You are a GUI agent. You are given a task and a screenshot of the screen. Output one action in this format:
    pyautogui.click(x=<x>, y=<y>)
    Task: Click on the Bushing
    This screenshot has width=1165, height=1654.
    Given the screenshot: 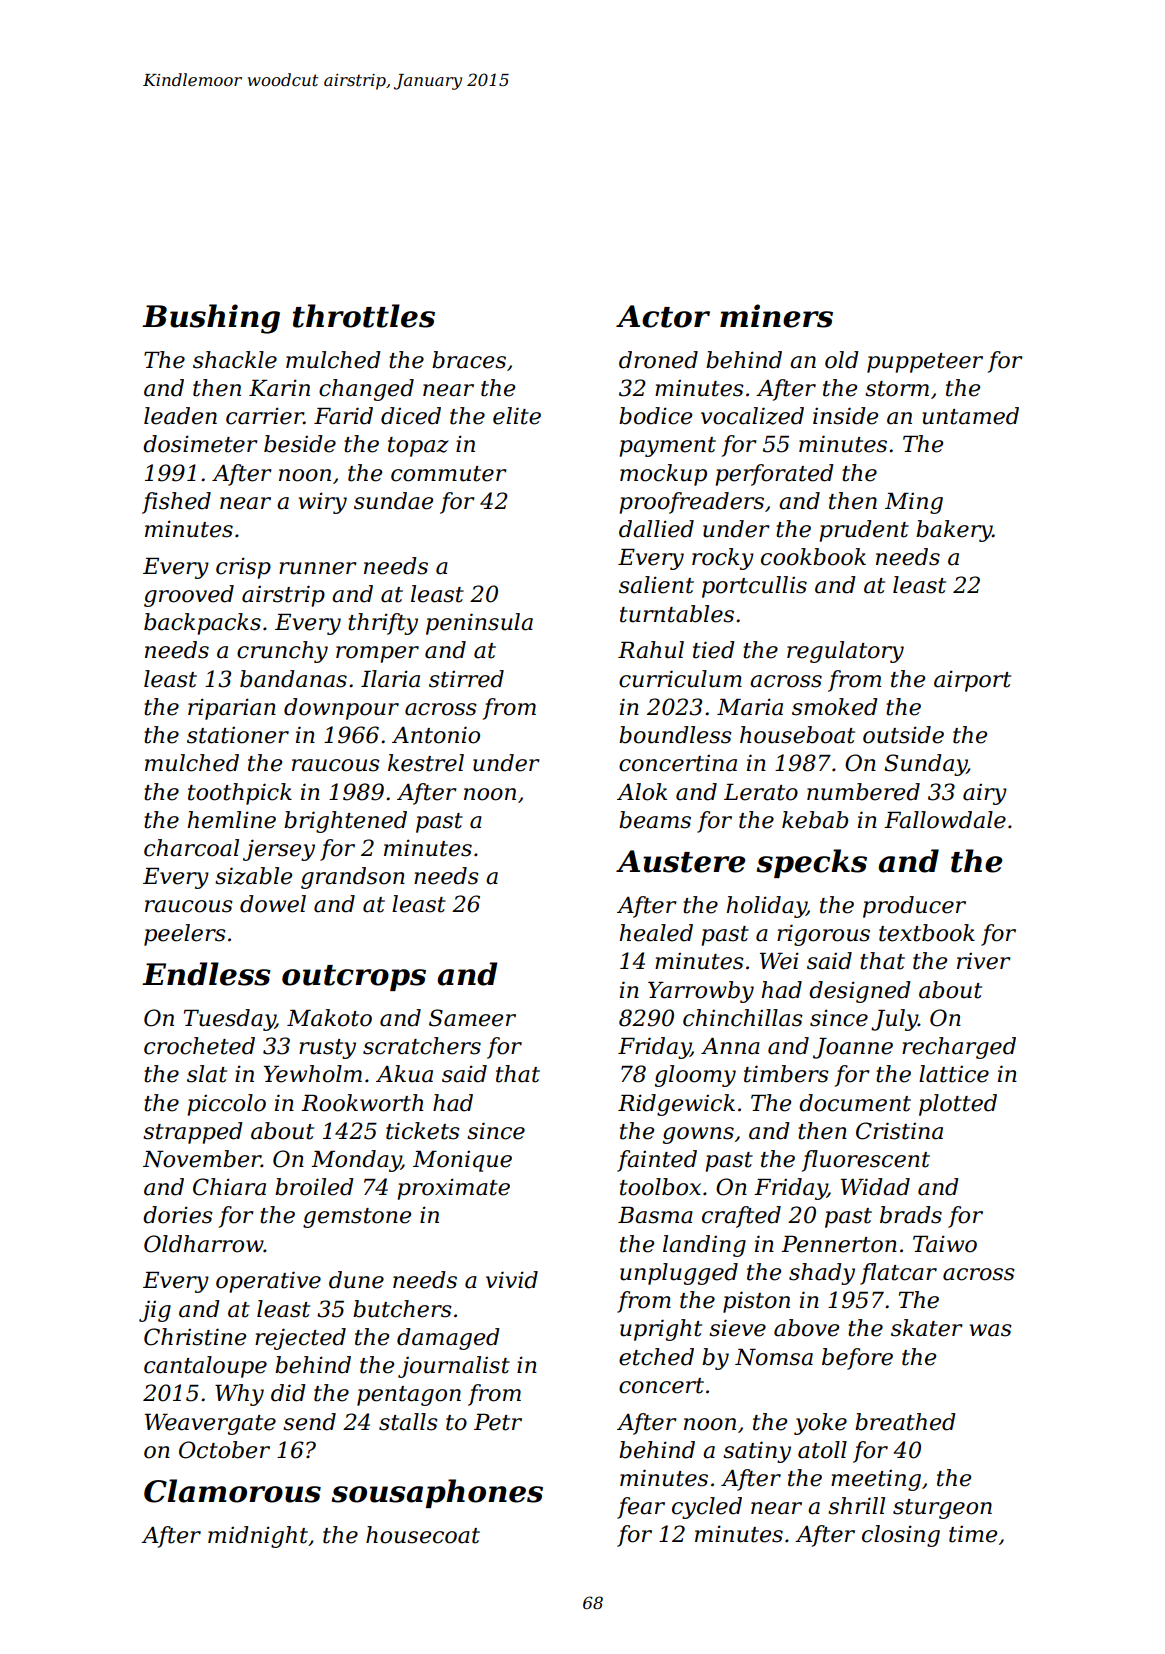 What is the action you would take?
    pyautogui.click(x=211, y=319)
